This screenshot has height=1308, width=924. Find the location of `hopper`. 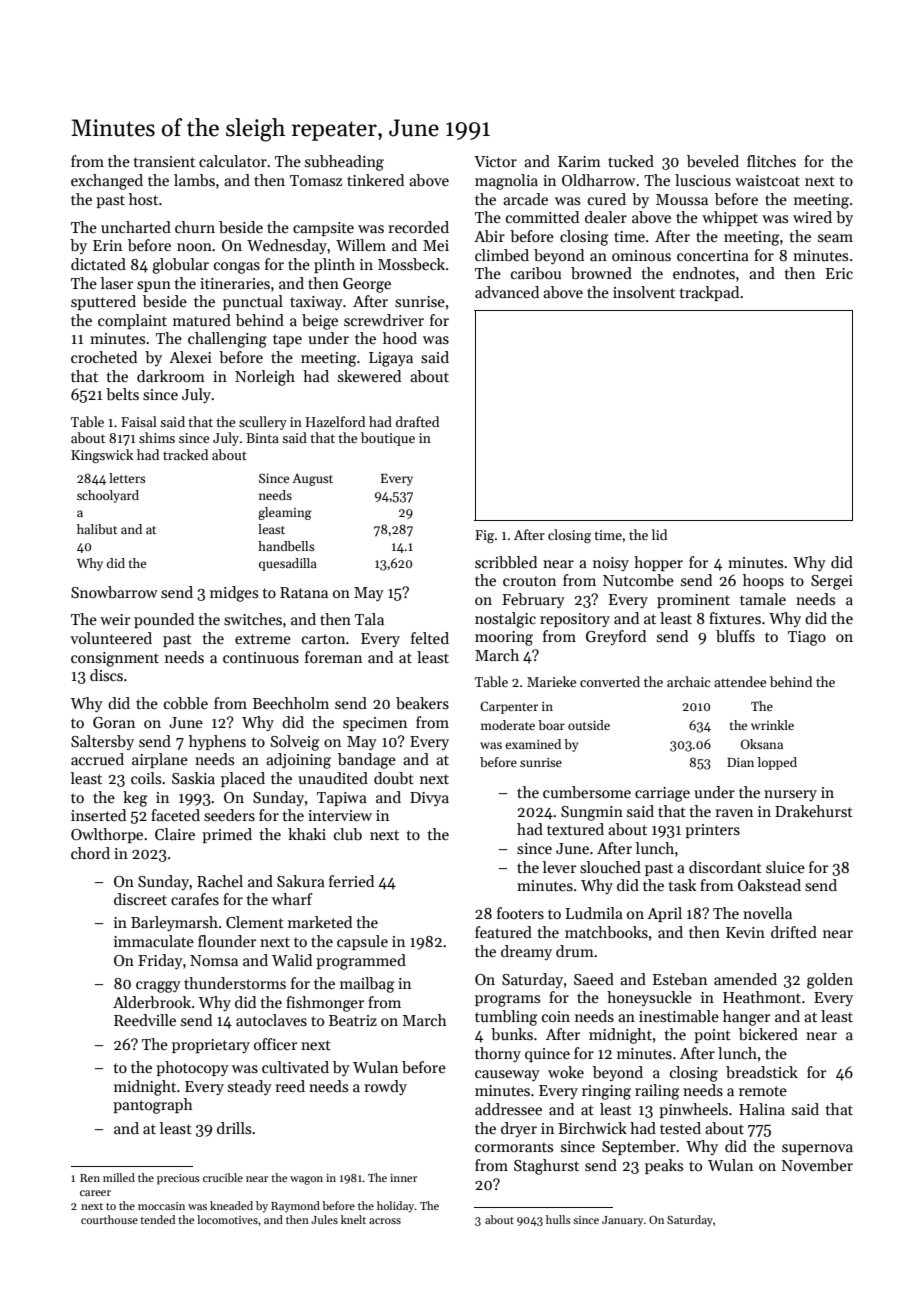

hopper is located at coordinates (658, 563).
